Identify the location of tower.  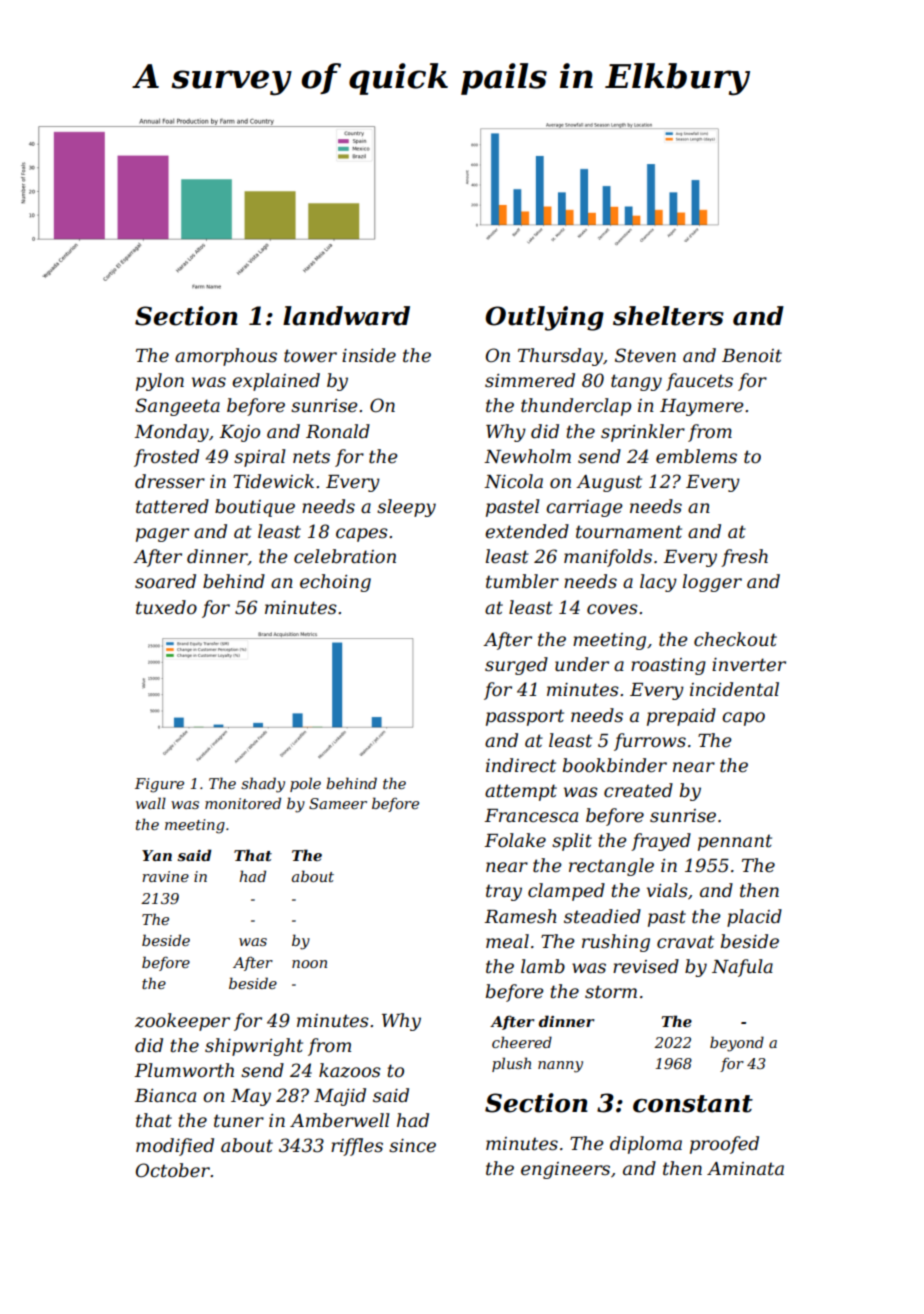
(310, 356).
